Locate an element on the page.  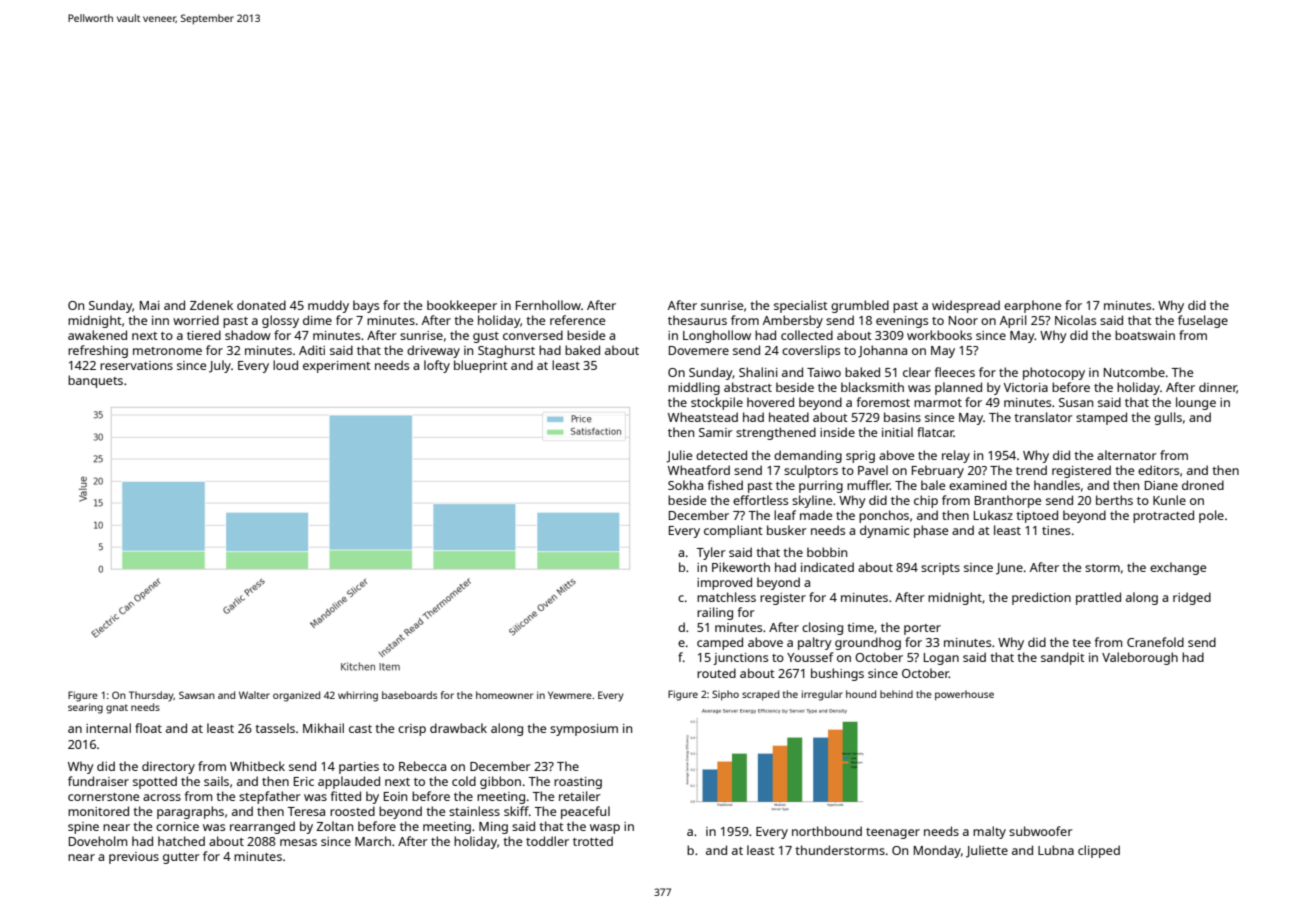
Lukasz is located at coordinates (993, 515).
